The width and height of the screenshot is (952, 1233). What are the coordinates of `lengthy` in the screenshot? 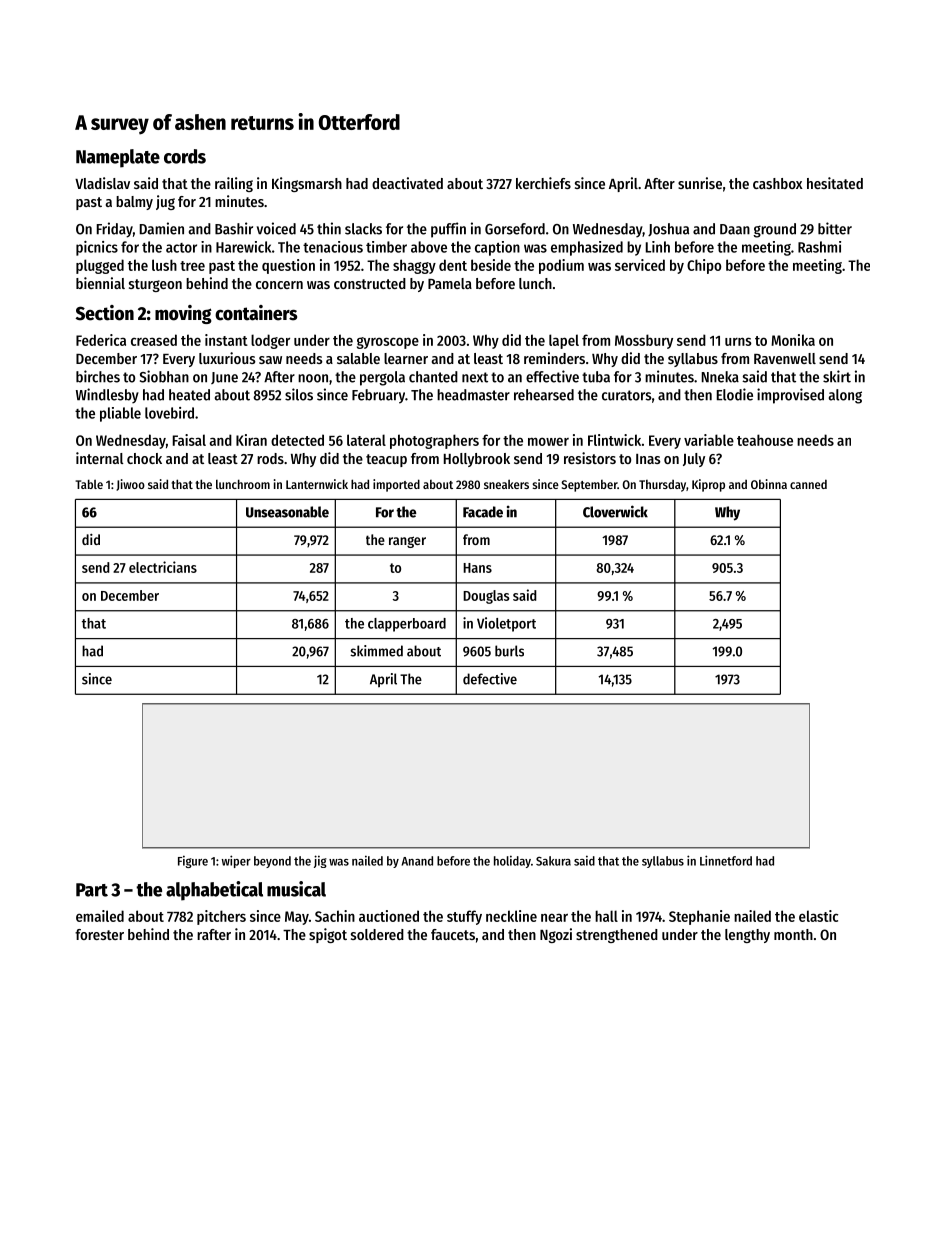 It's located at (747, 936).
